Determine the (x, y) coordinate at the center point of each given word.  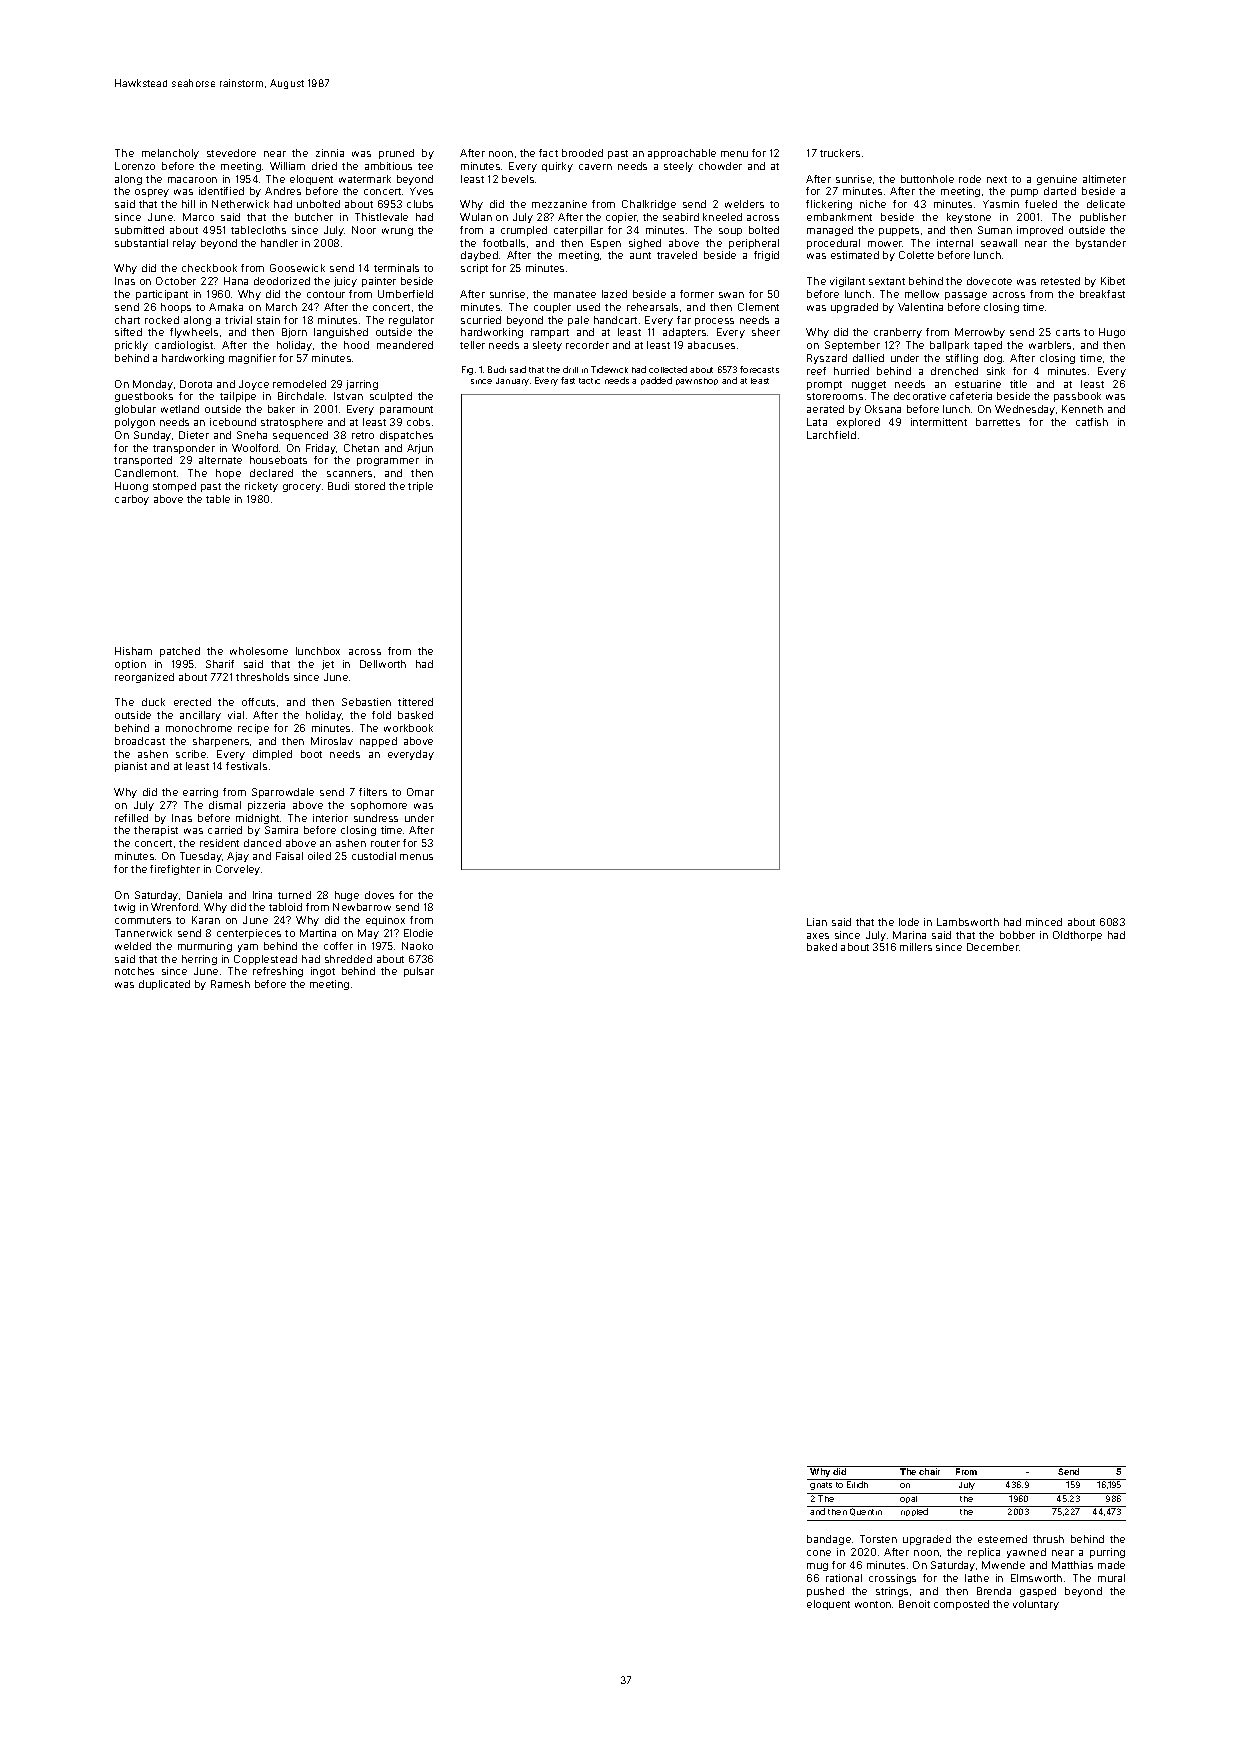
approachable (682, 154)
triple (420, 487)
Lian (817, 922)
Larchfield (831, 435)
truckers (840, 153)
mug (817, 1567)
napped (378, 742)
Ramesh (230, 984)
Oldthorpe (1077, 936)
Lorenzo (135, 166)
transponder (184, 449)
